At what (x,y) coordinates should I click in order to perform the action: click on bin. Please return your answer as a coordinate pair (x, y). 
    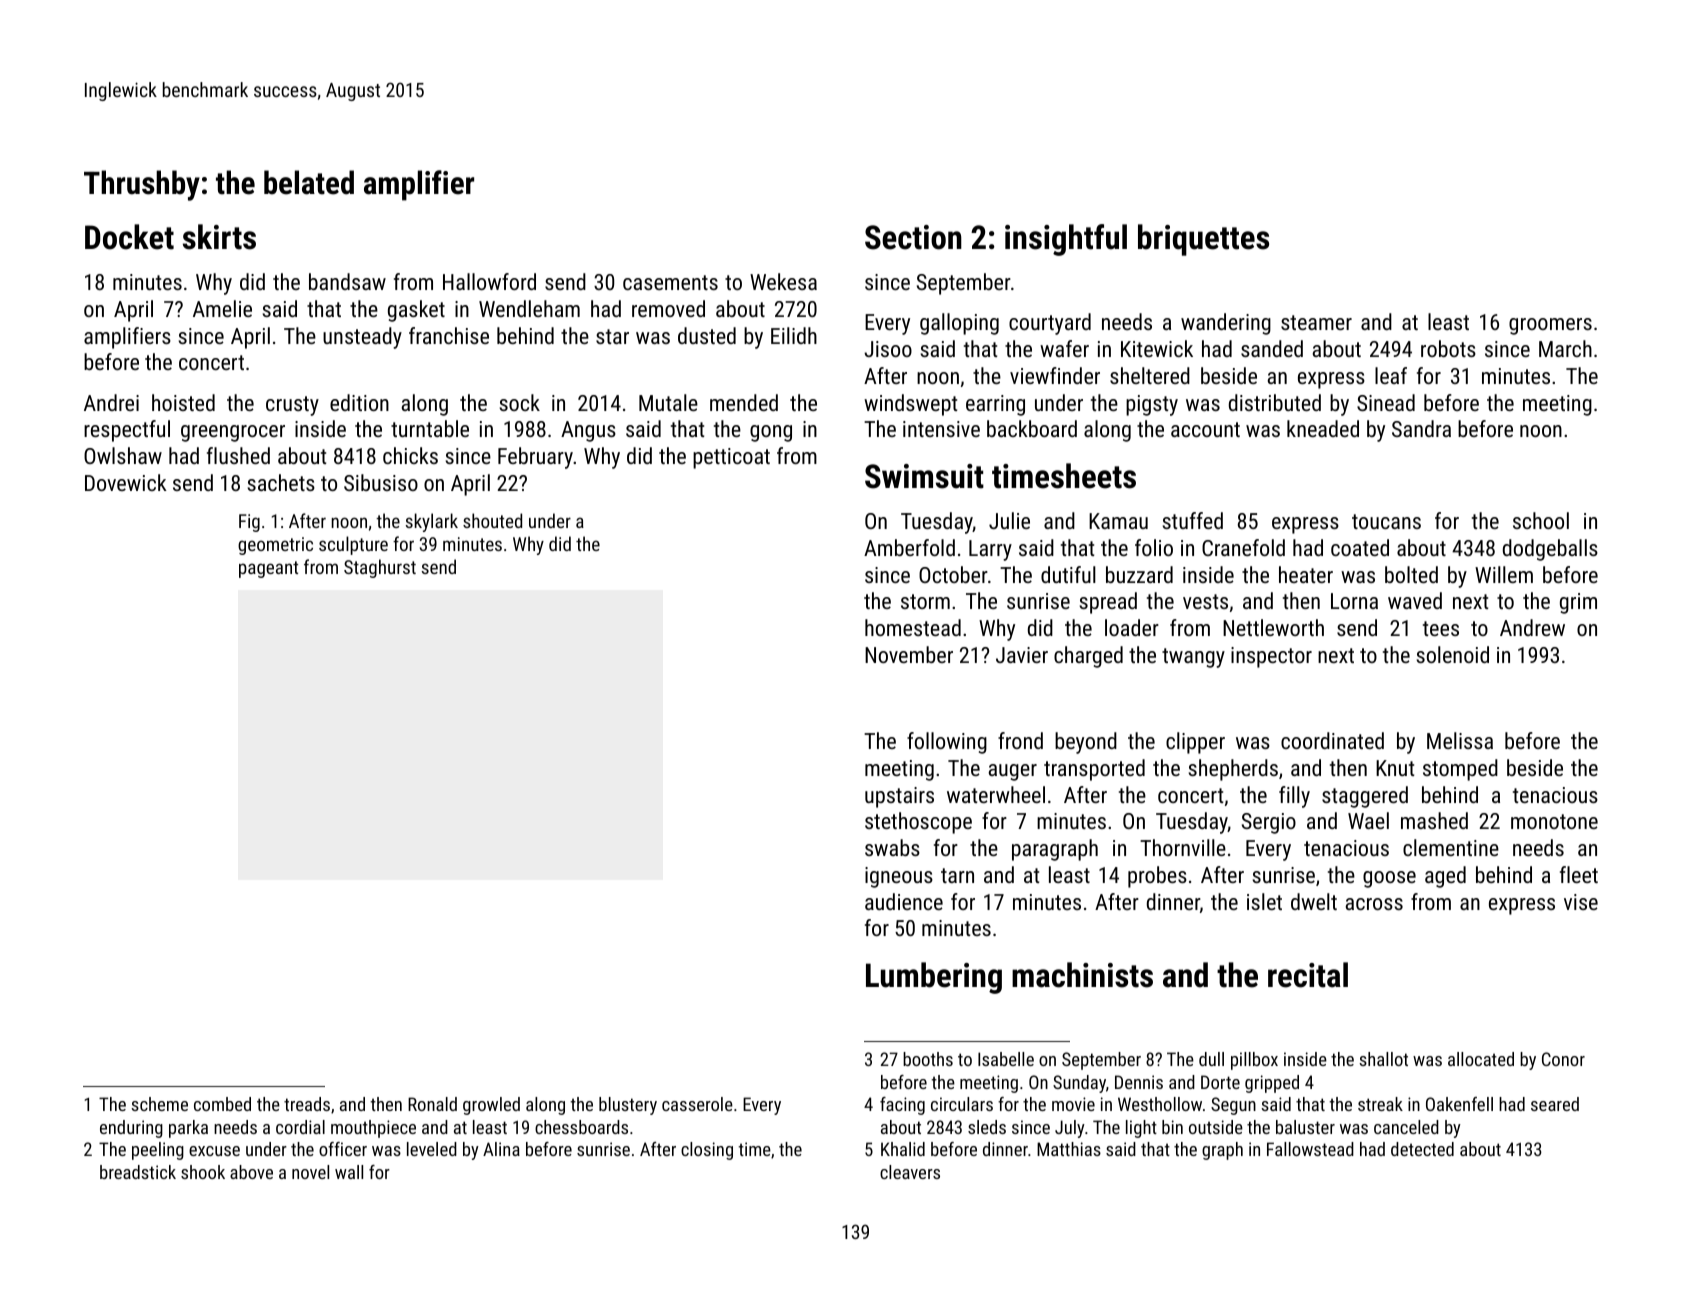
    Looking at the image, I should click on (1172, 1127).
